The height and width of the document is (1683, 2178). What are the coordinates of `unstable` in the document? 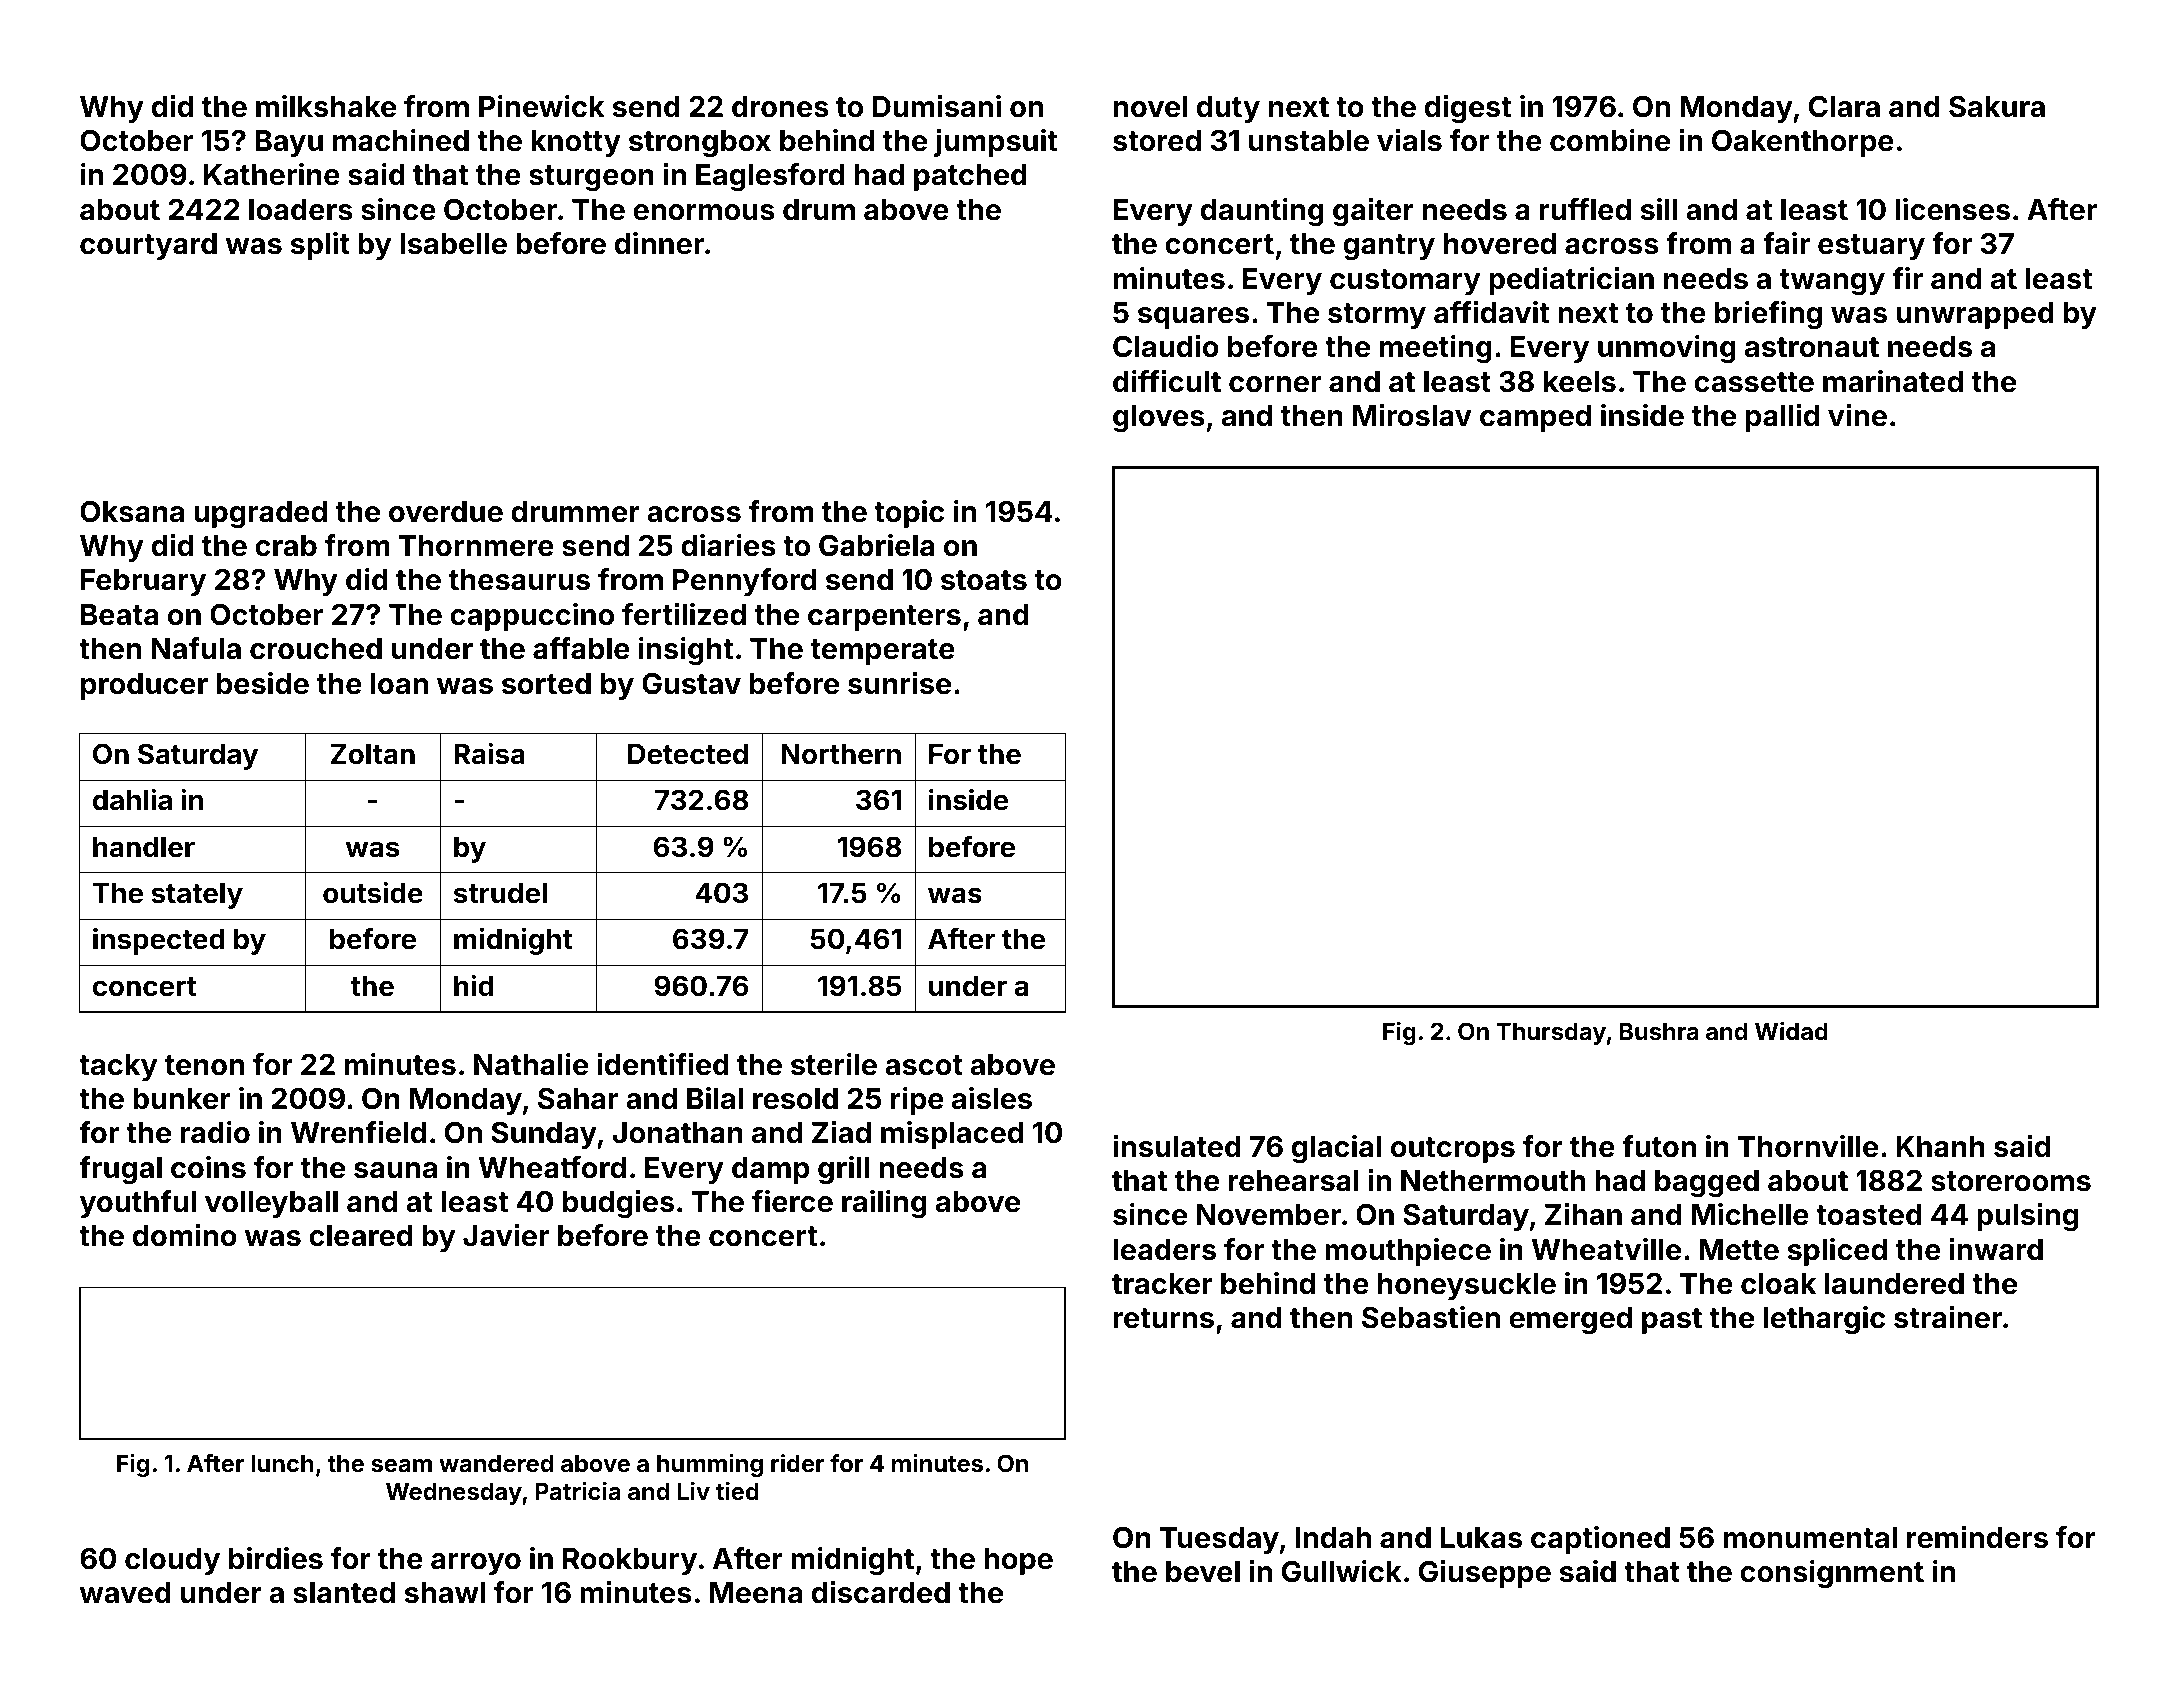 It's located at (1309, 141).
